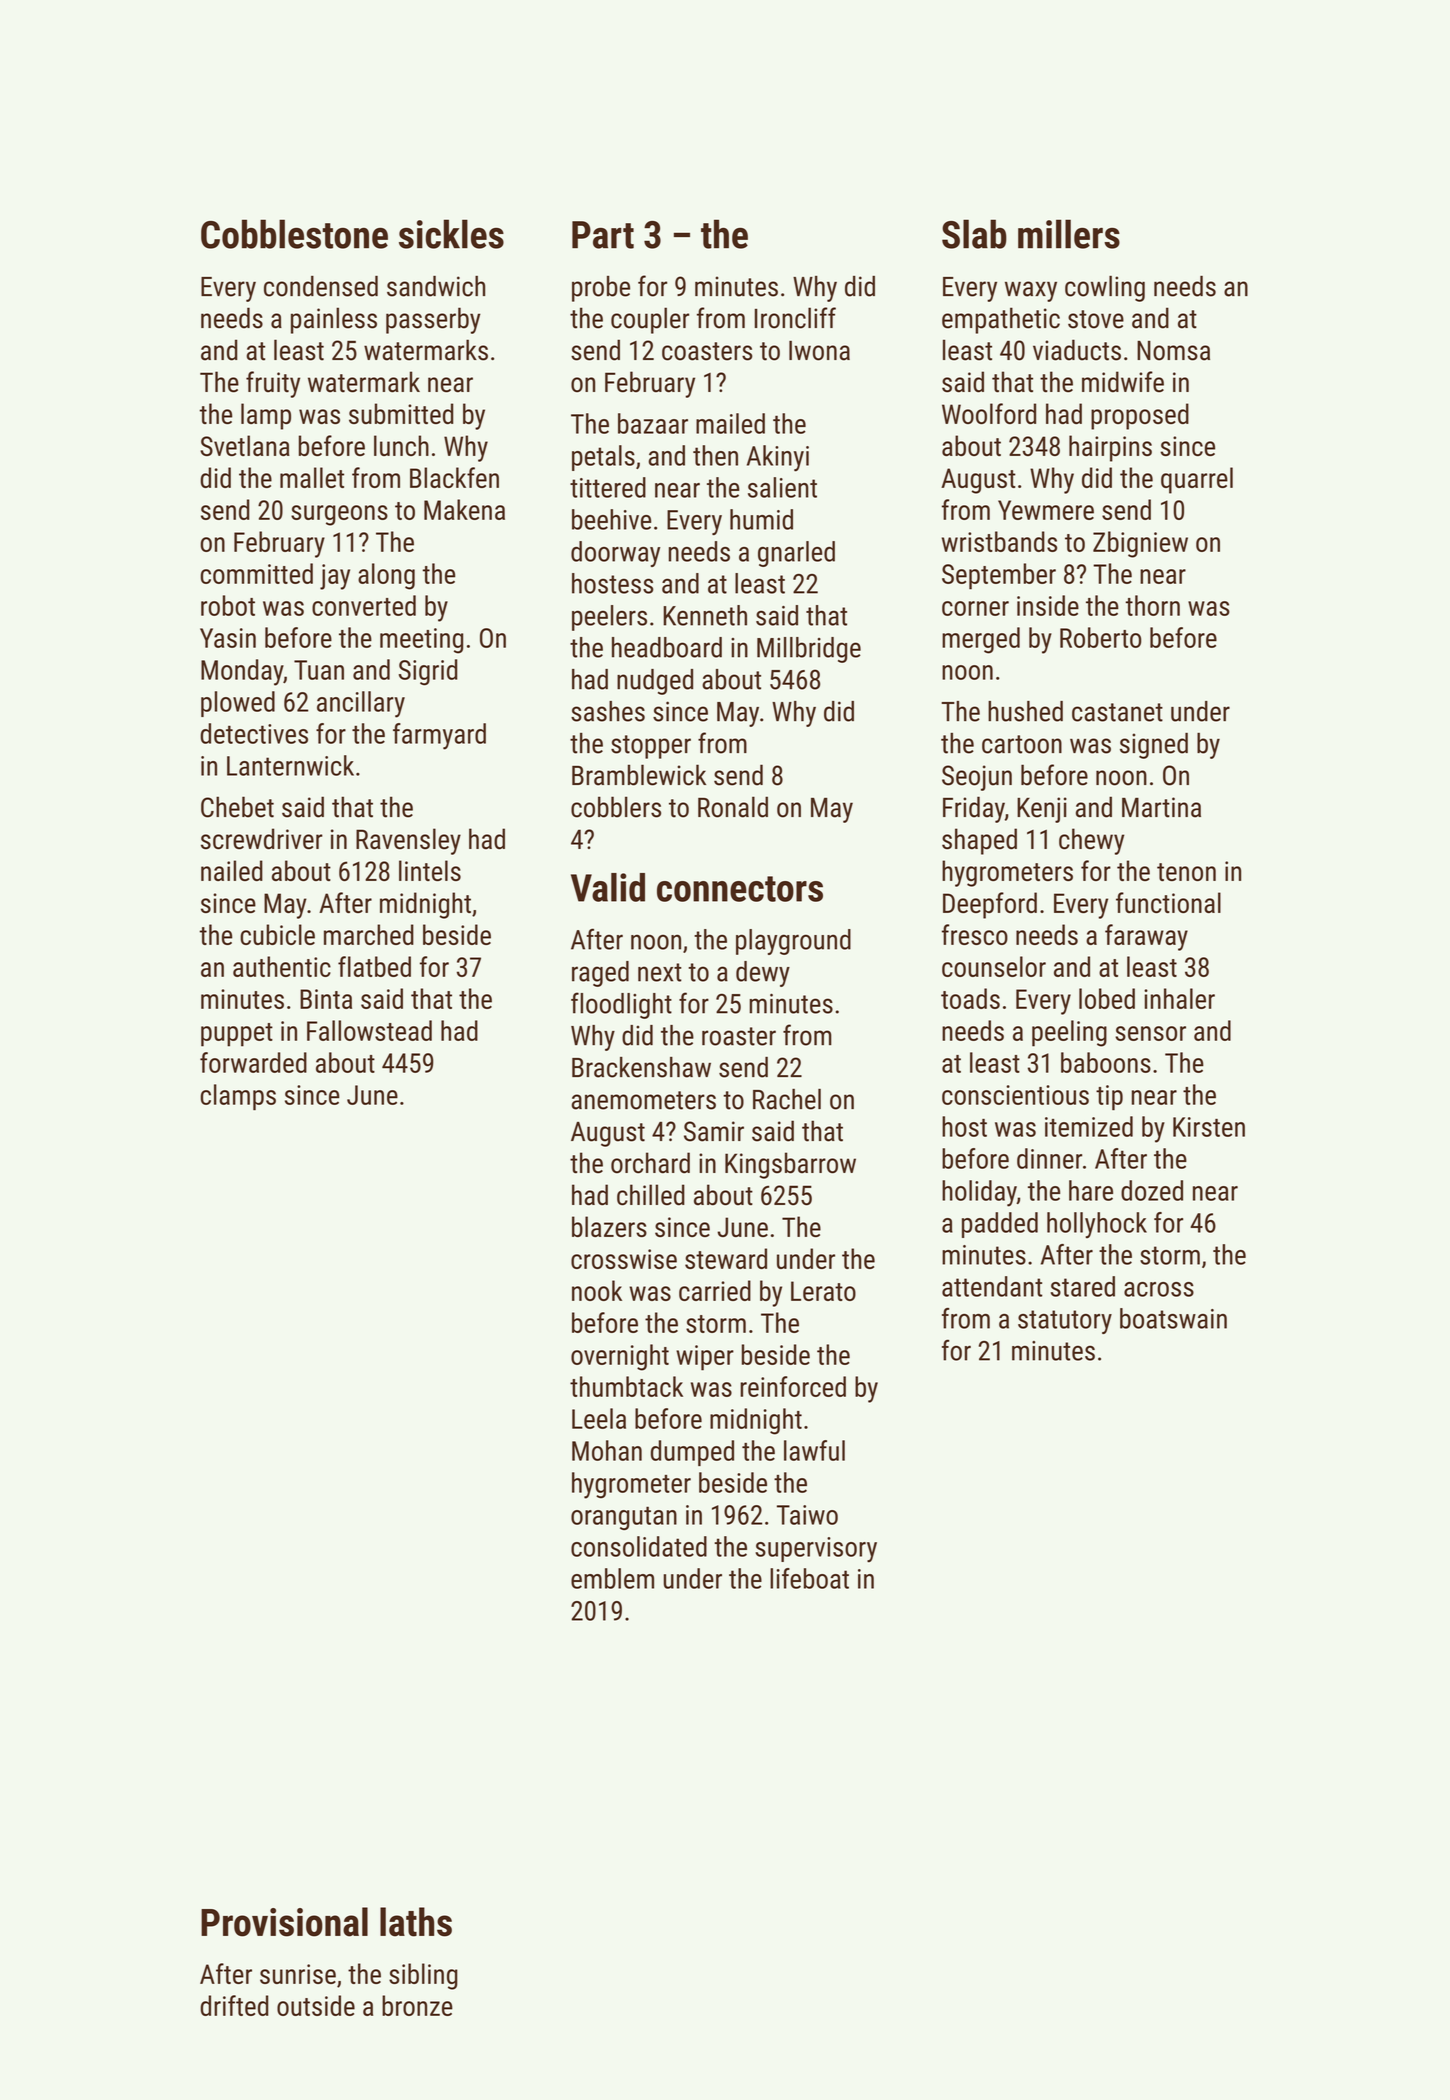 This document has width=1450, height=2100. What do you see at coordinates (793, 1386) in the document?
I see `reinforced` at bounding box center [793, 1386].
